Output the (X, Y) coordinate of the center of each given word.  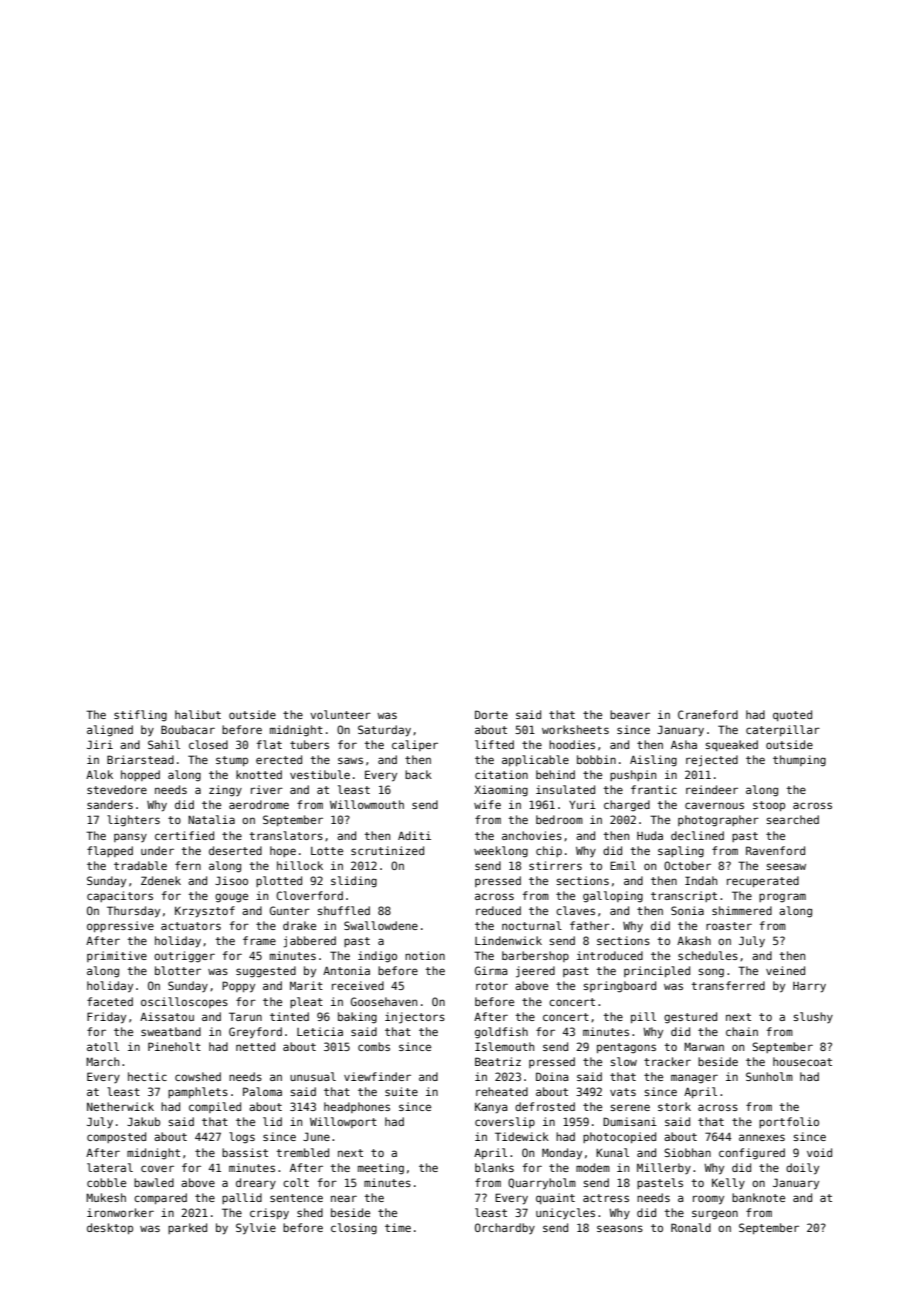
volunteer (340, 714)
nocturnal (532, 925)
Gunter (290, 910)
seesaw (786, 866)
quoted (792, 715)
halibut (198, 714)
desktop (110, 1228)
